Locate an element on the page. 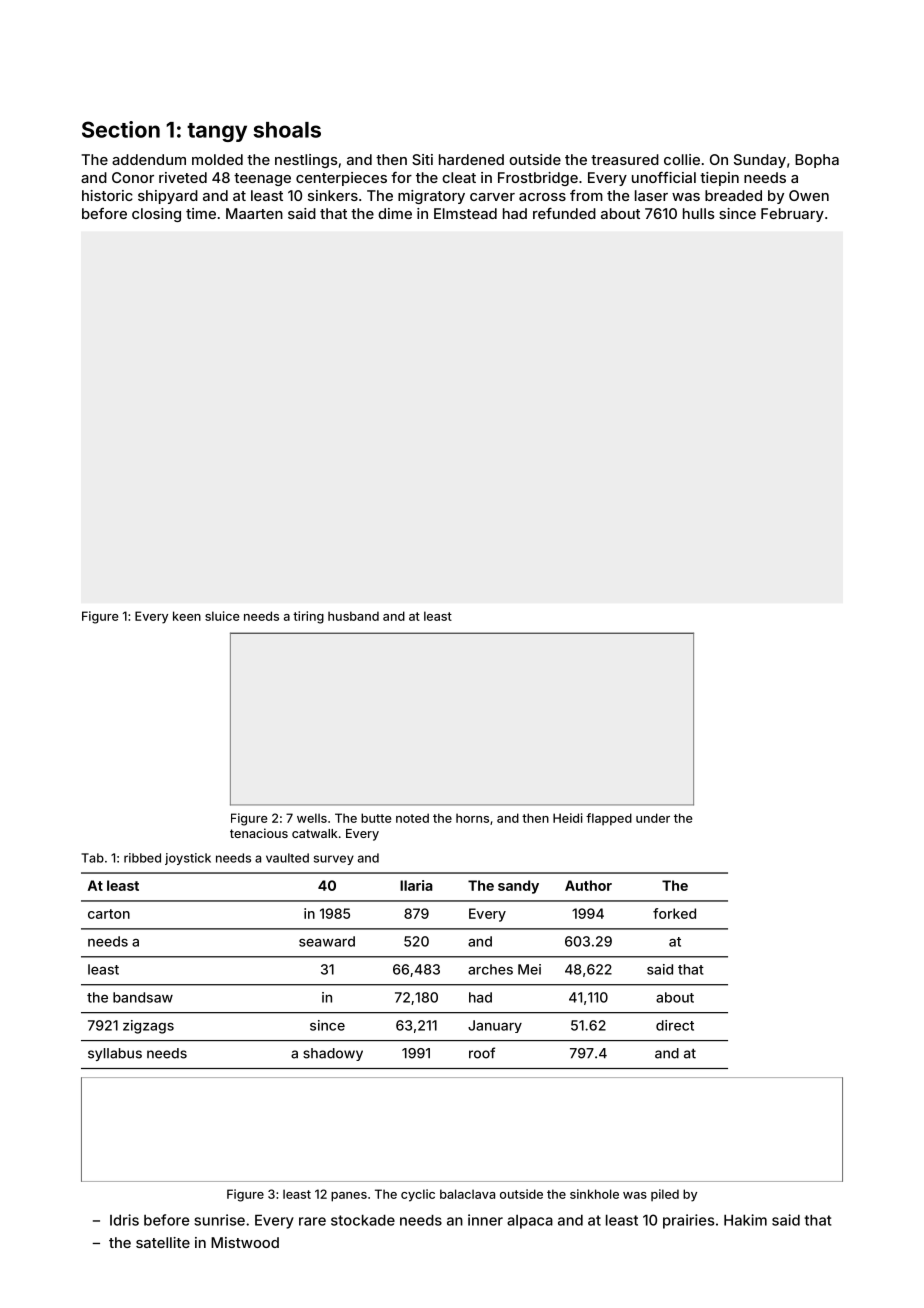 The width and height of the image is (924, 1308). time is located at coordinates (201, 213).
